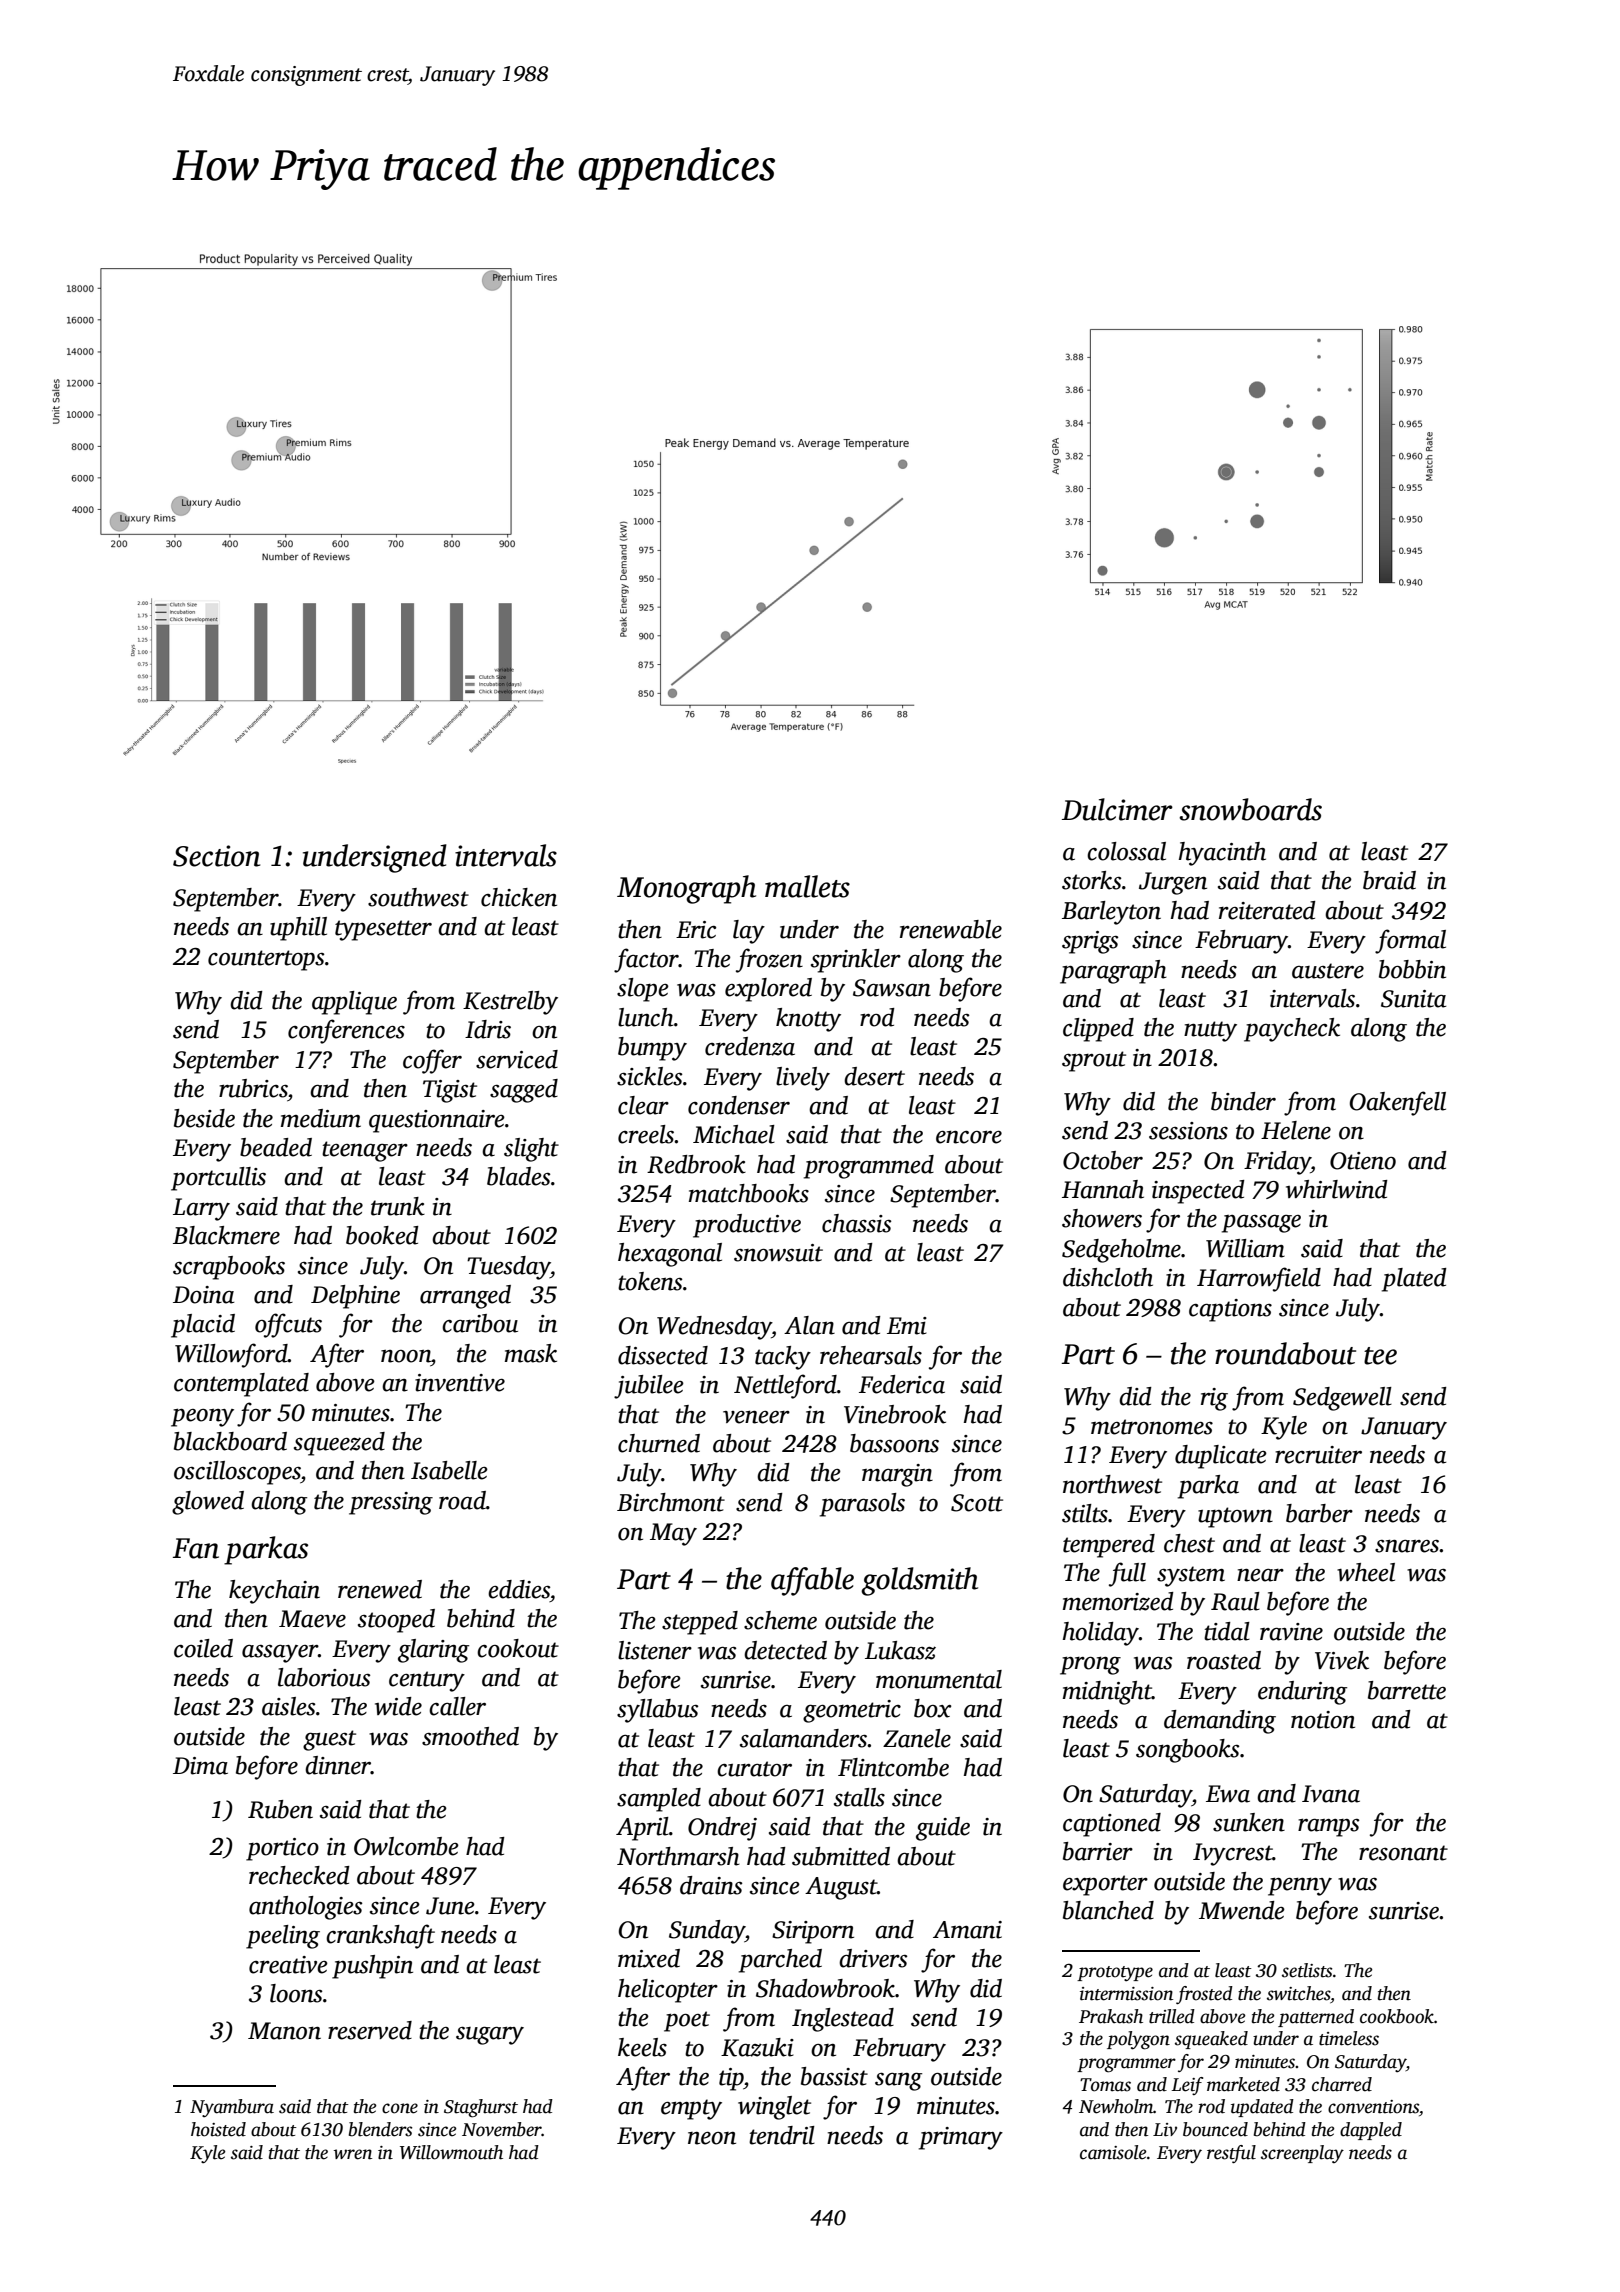 This page has width=1620, height=2292. What do you see at coordinates (488, 1029) in the page?
I see `Idris` at bounding box center [488, 1029].
